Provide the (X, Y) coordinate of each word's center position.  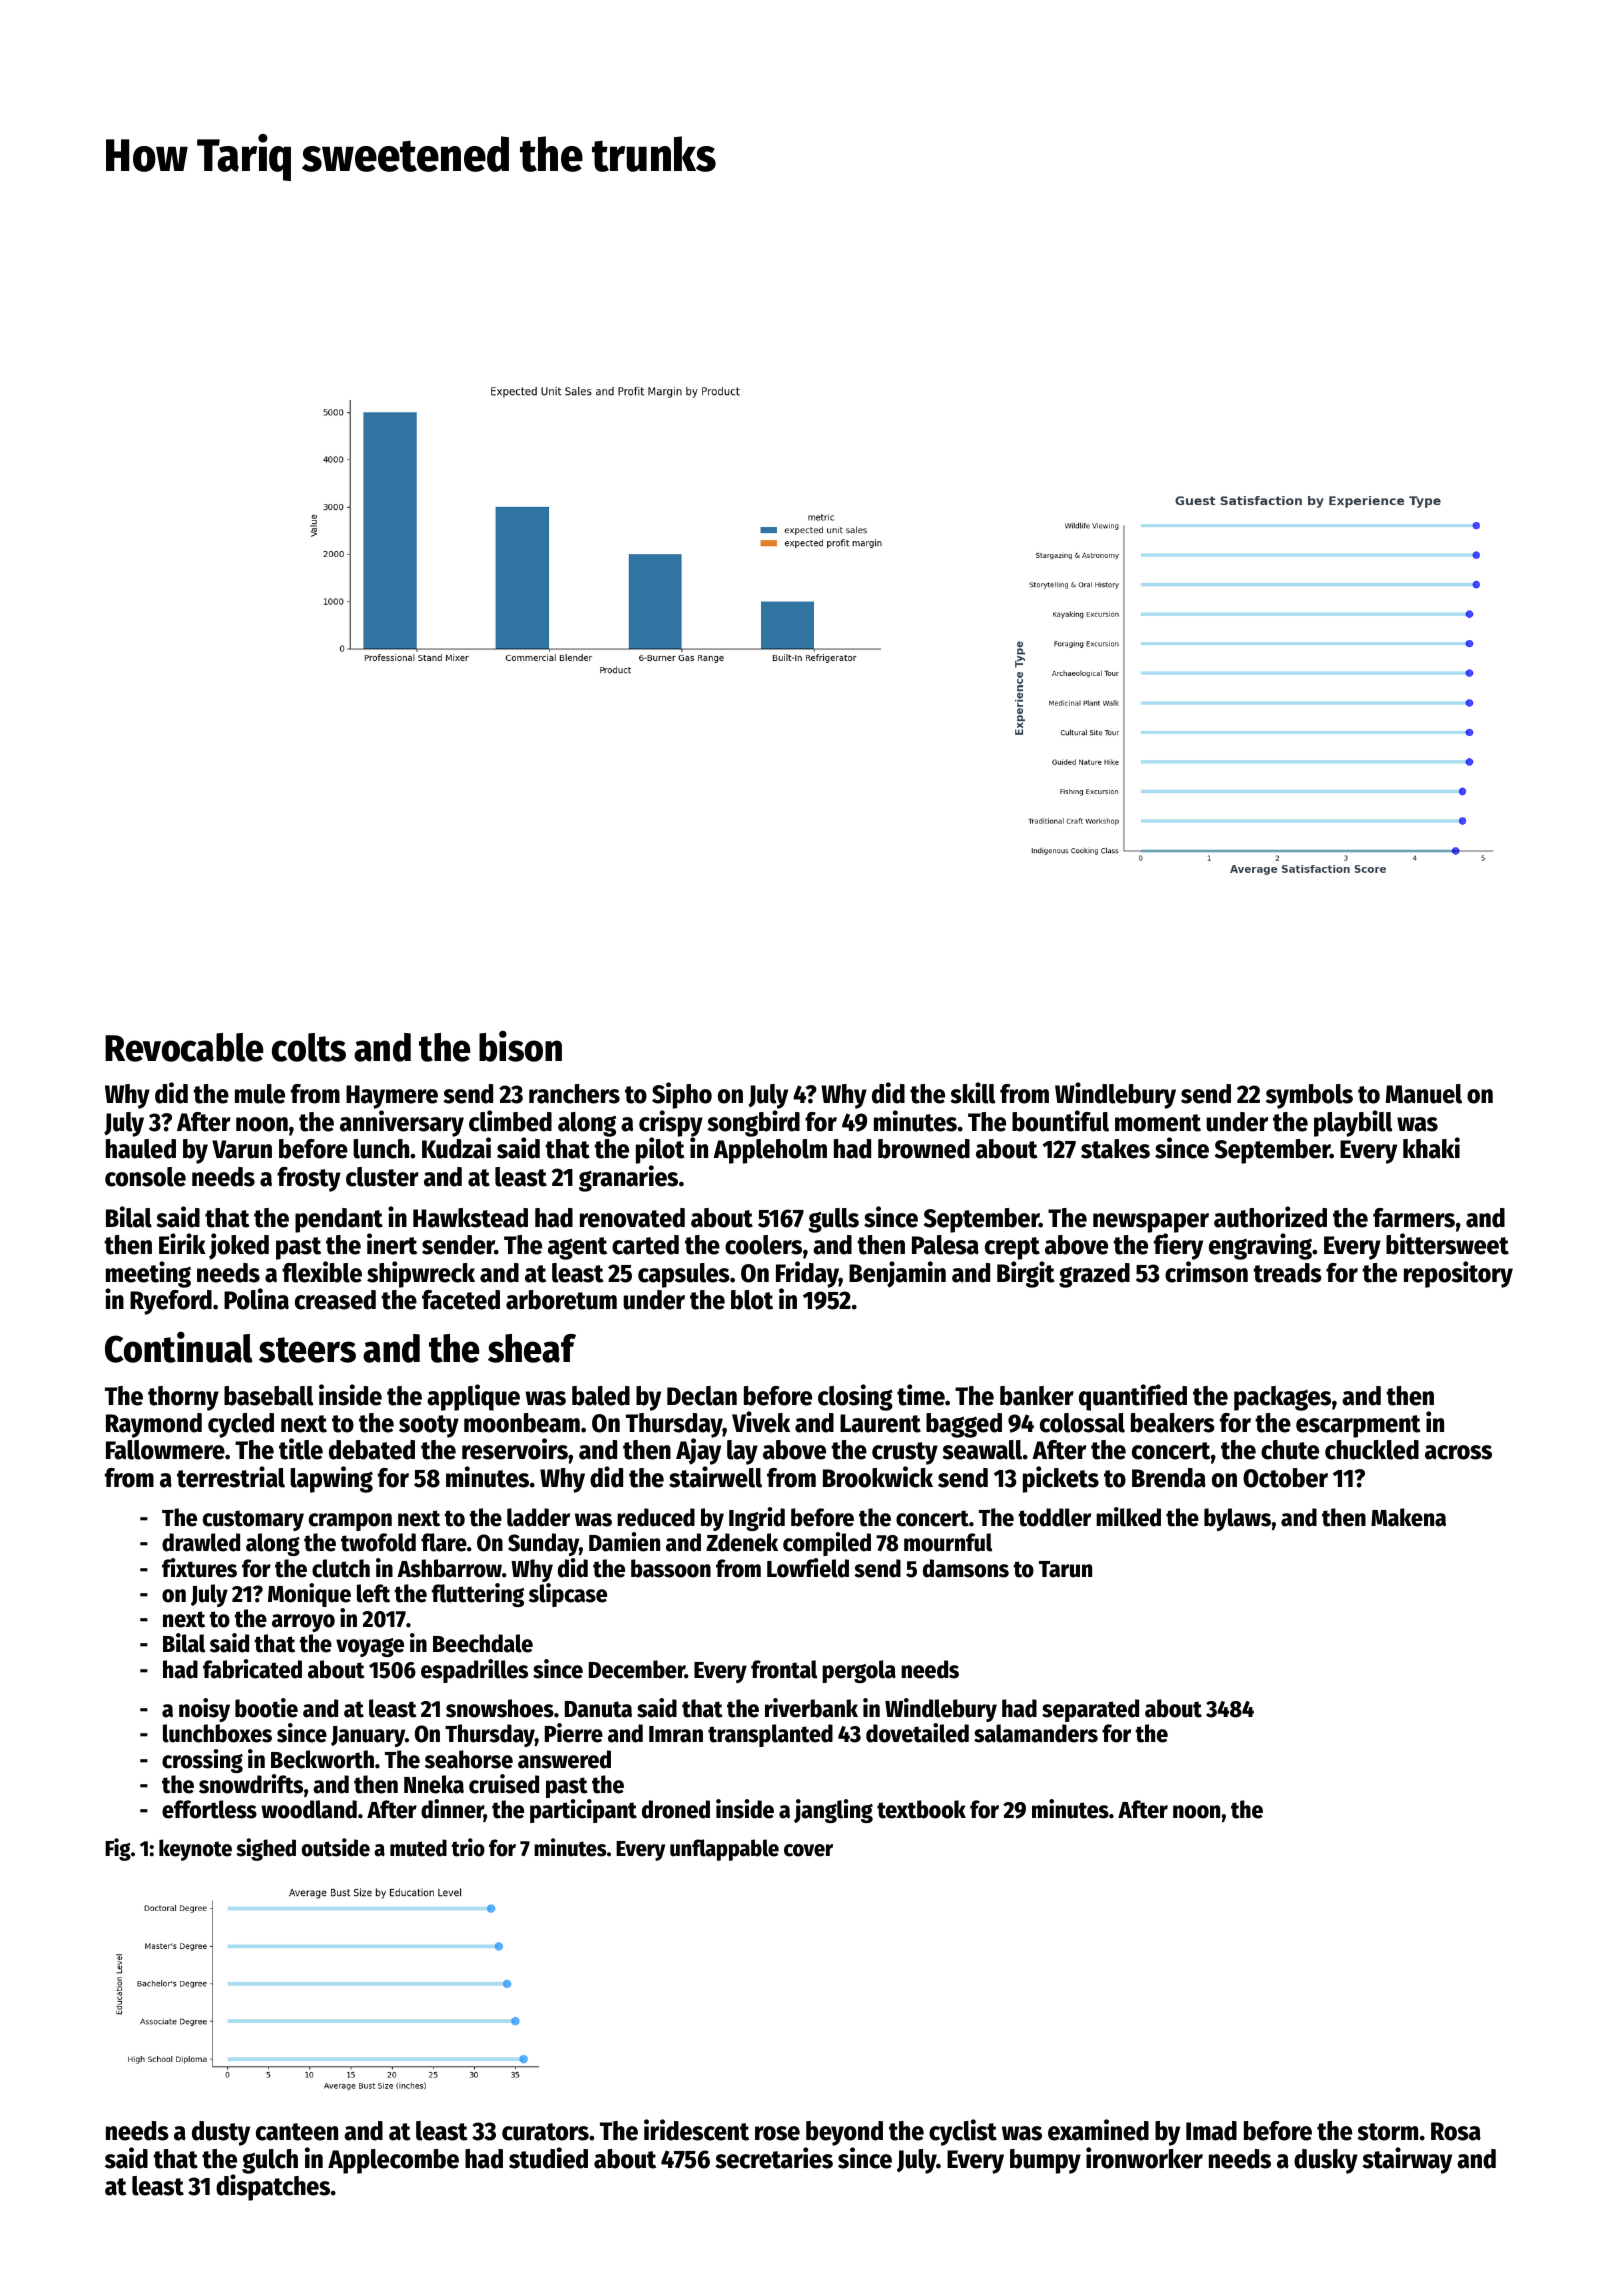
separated (1090, 1710)
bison (520, 1046)
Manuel (1424, 1094)
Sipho (682, 1095)
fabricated (252, 1669)
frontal (784, 1669)
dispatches (273, 2188)
